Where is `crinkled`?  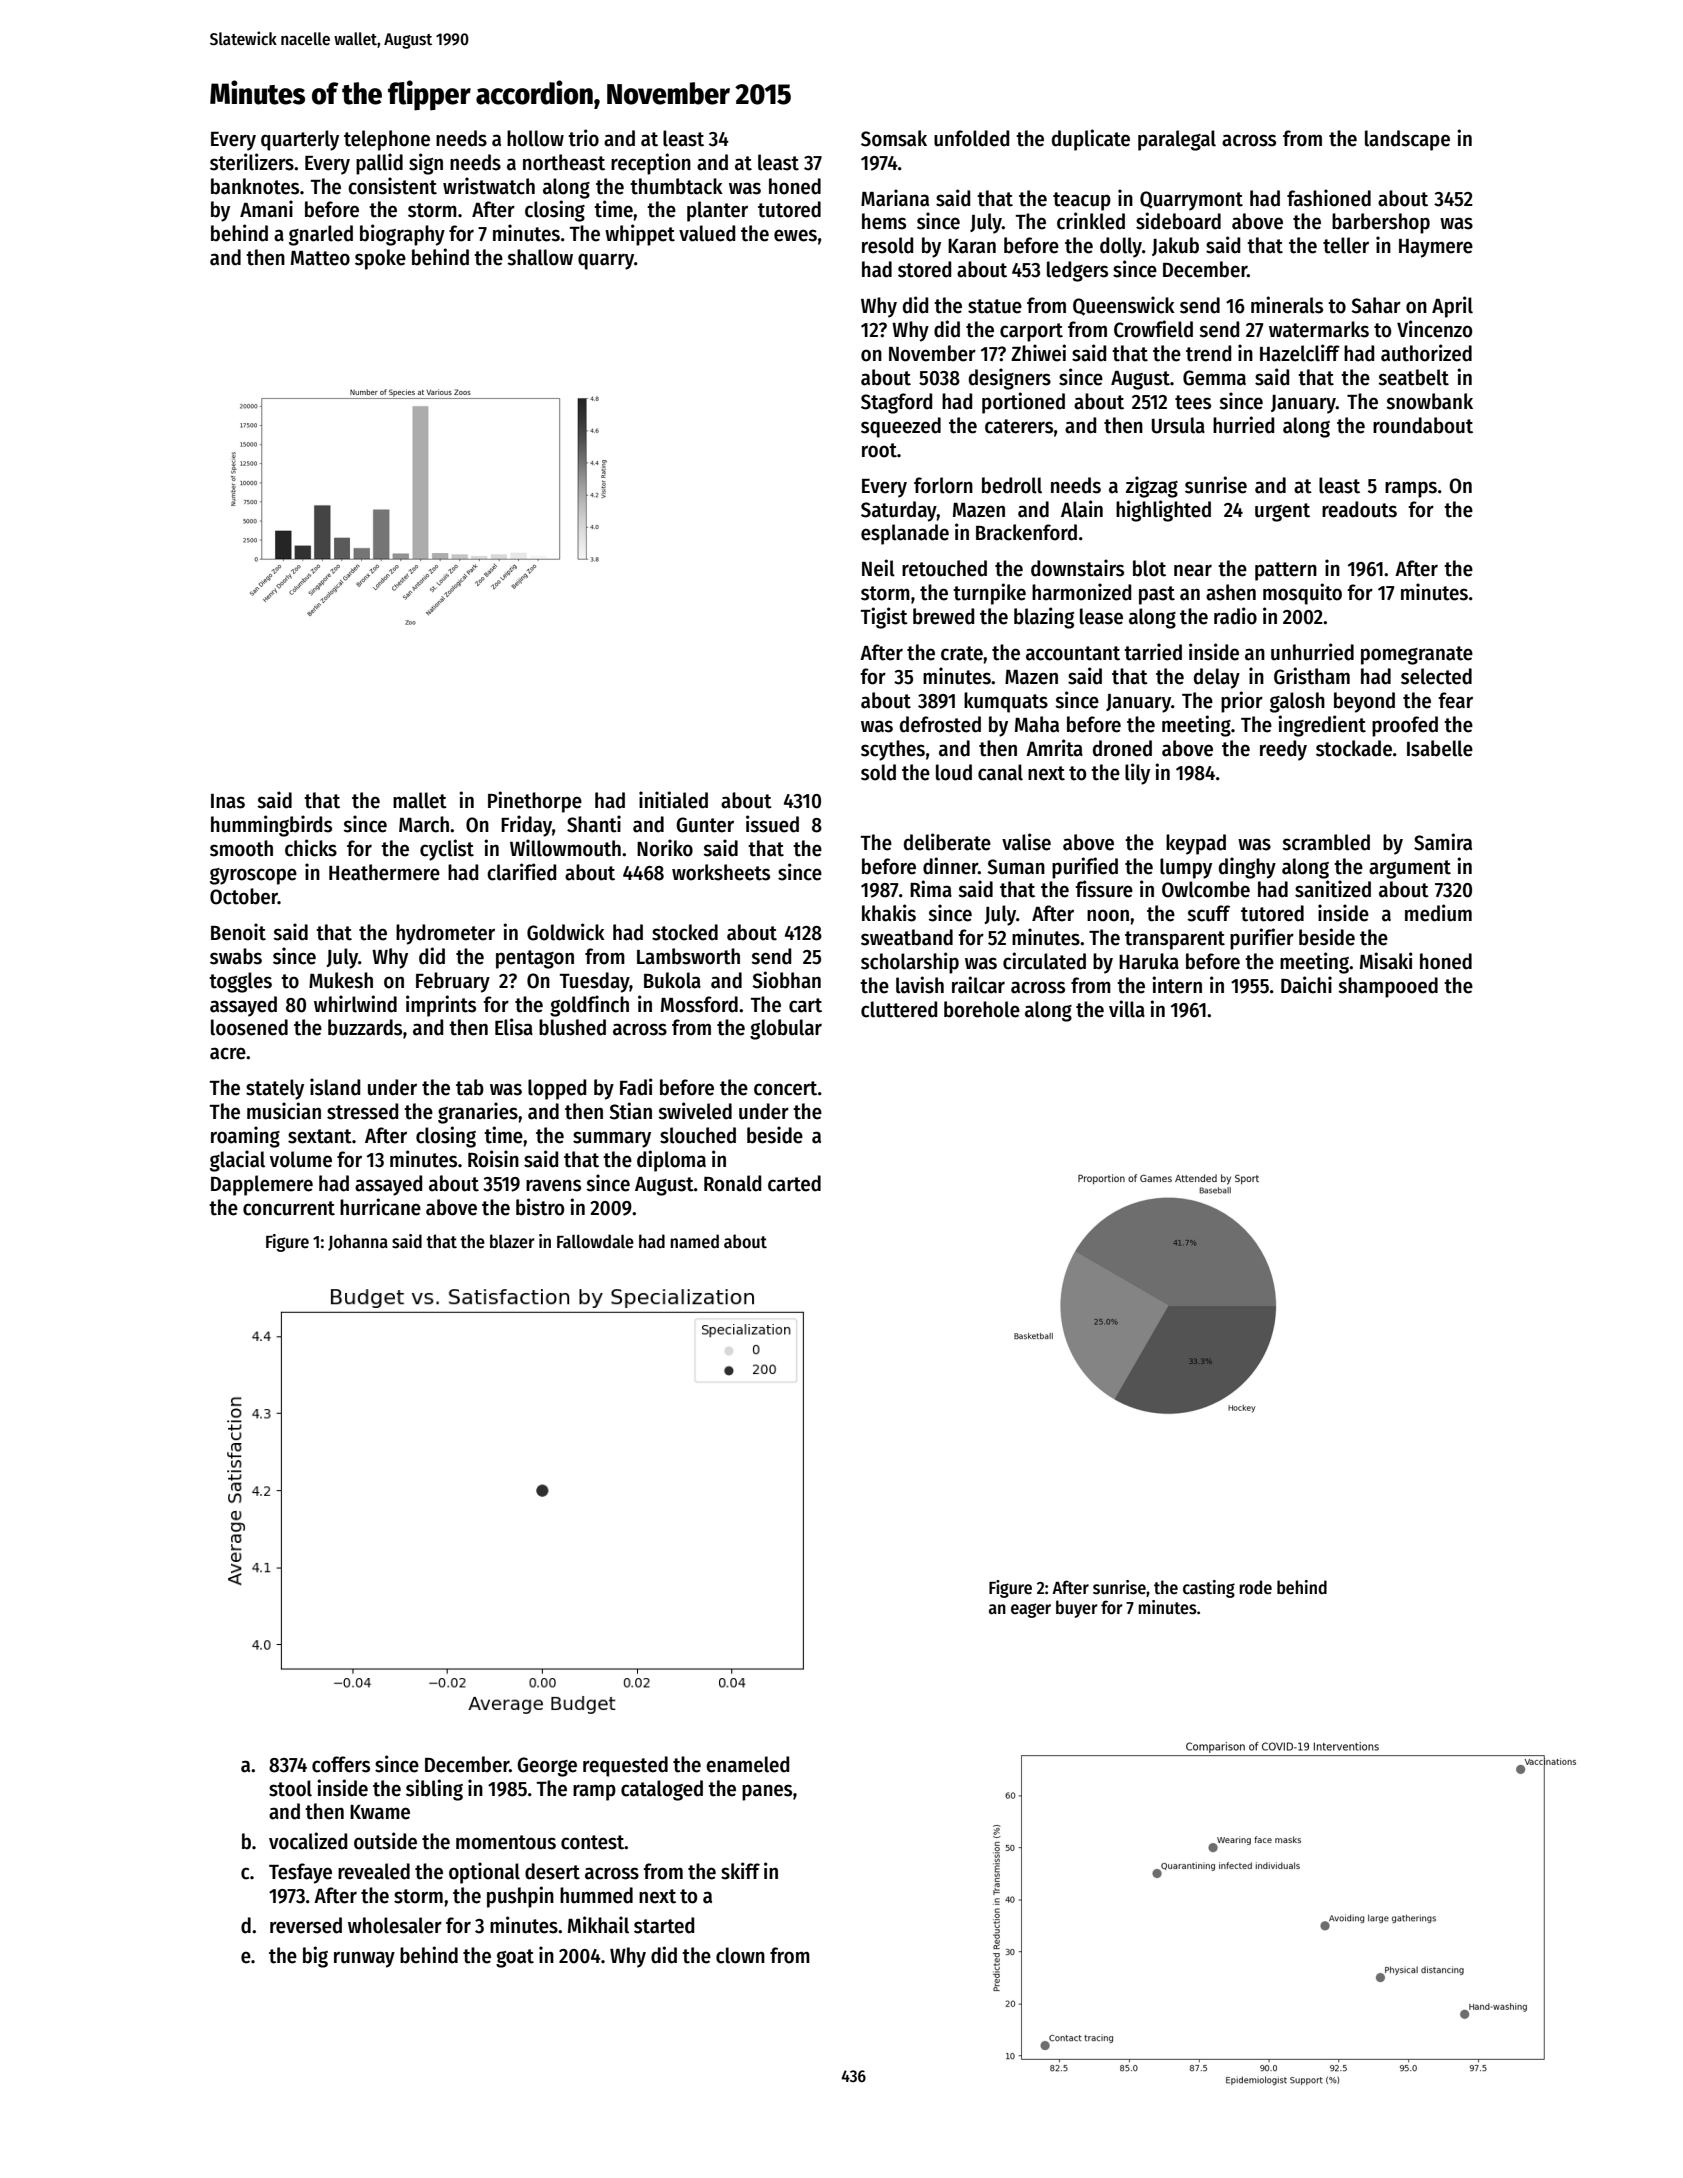
crinkled is located at coordinates (1091, 221).
